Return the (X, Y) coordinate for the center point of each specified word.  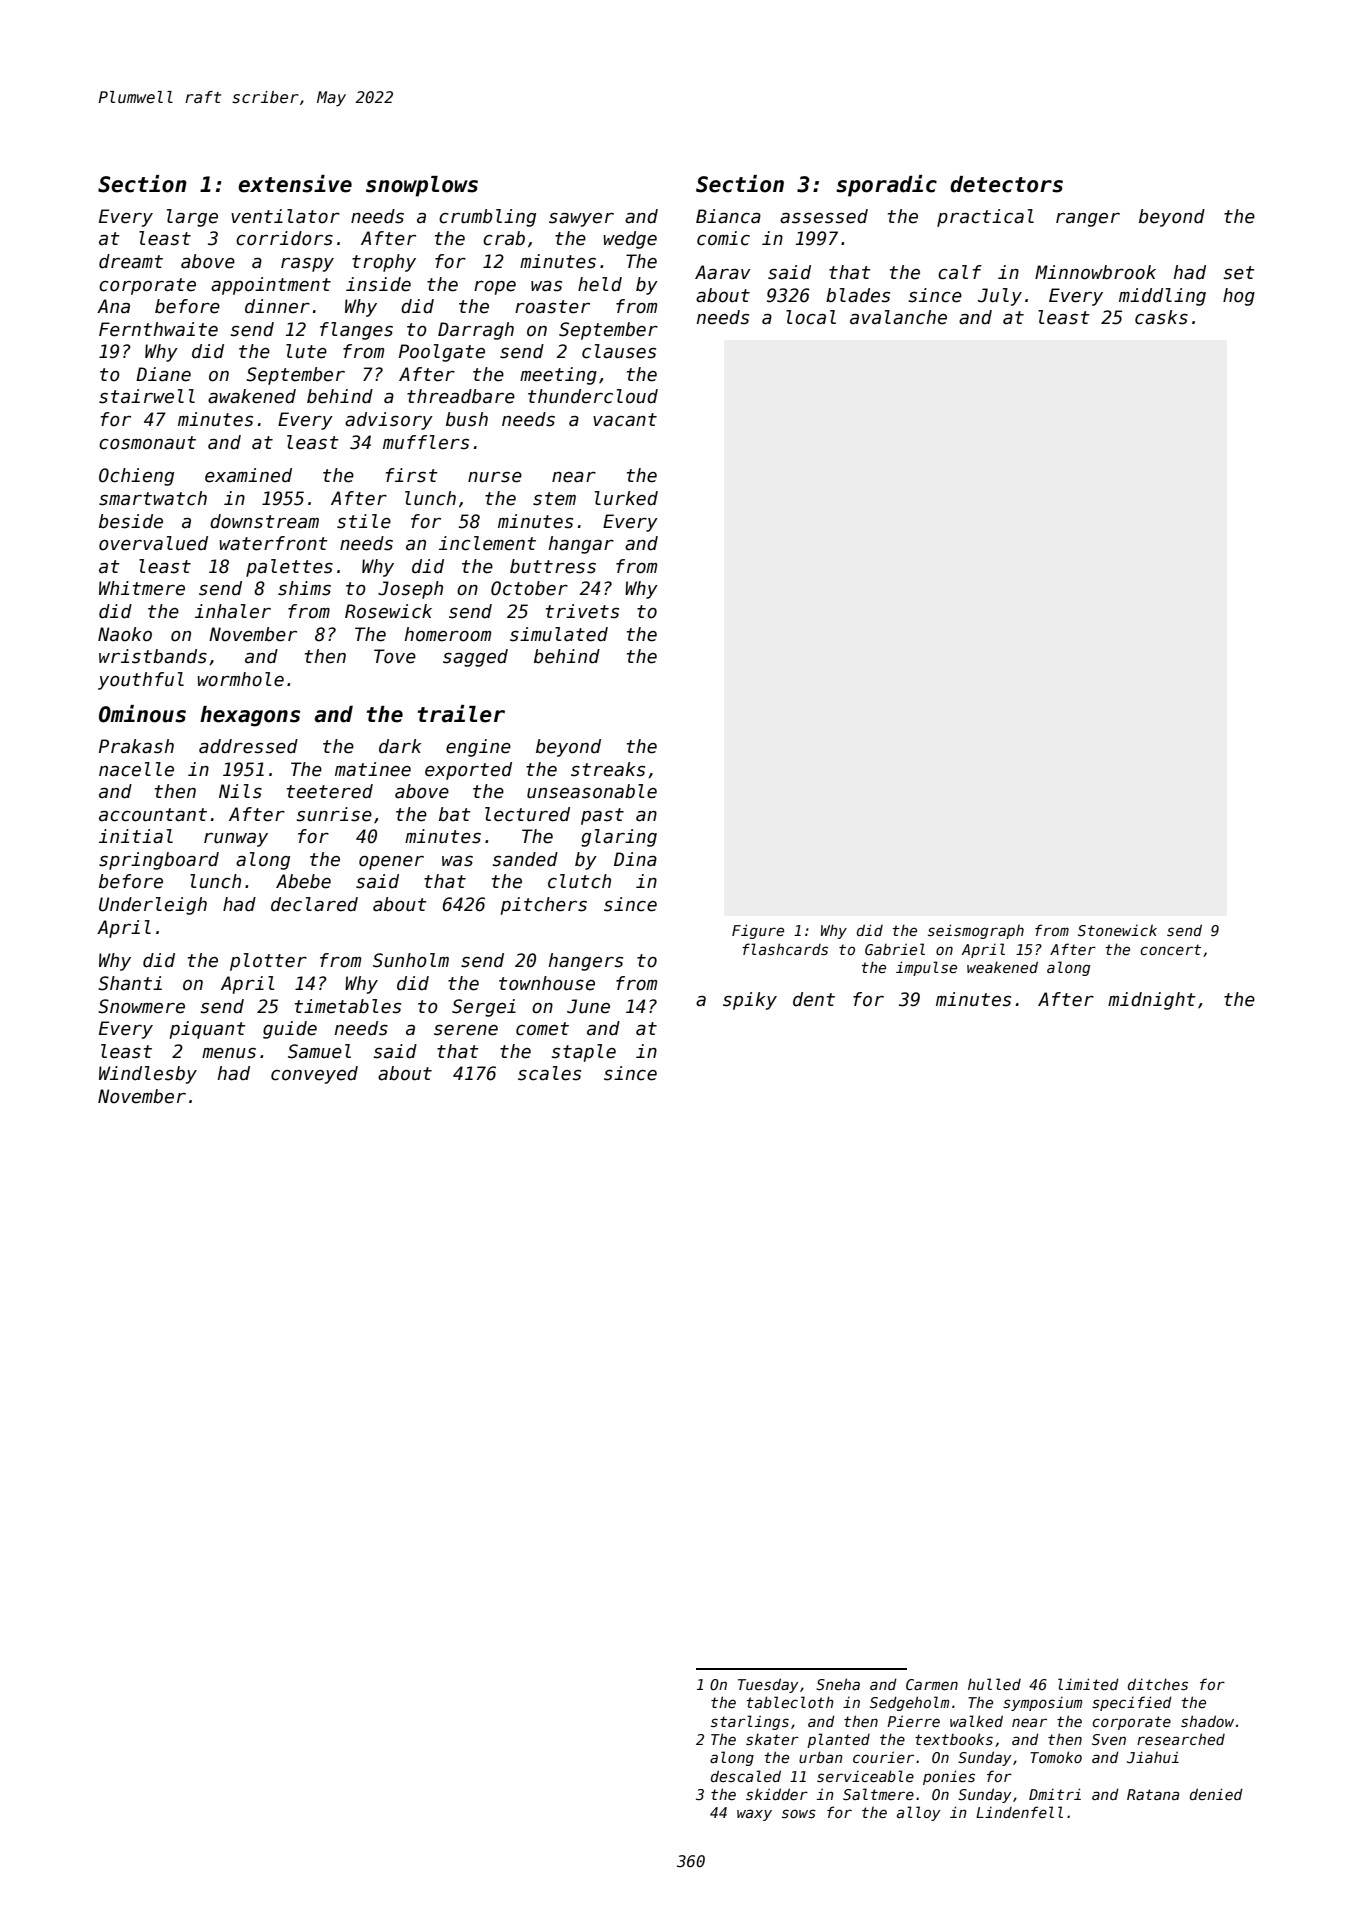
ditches (1158, 1684)
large (192, 218)
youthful (141, 681)
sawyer (581, 220)
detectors (1006, 184)
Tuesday (768, 1685)
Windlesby (148, 1075)
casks (1161, 317)
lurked (626, 498)
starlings (750, 1722)
